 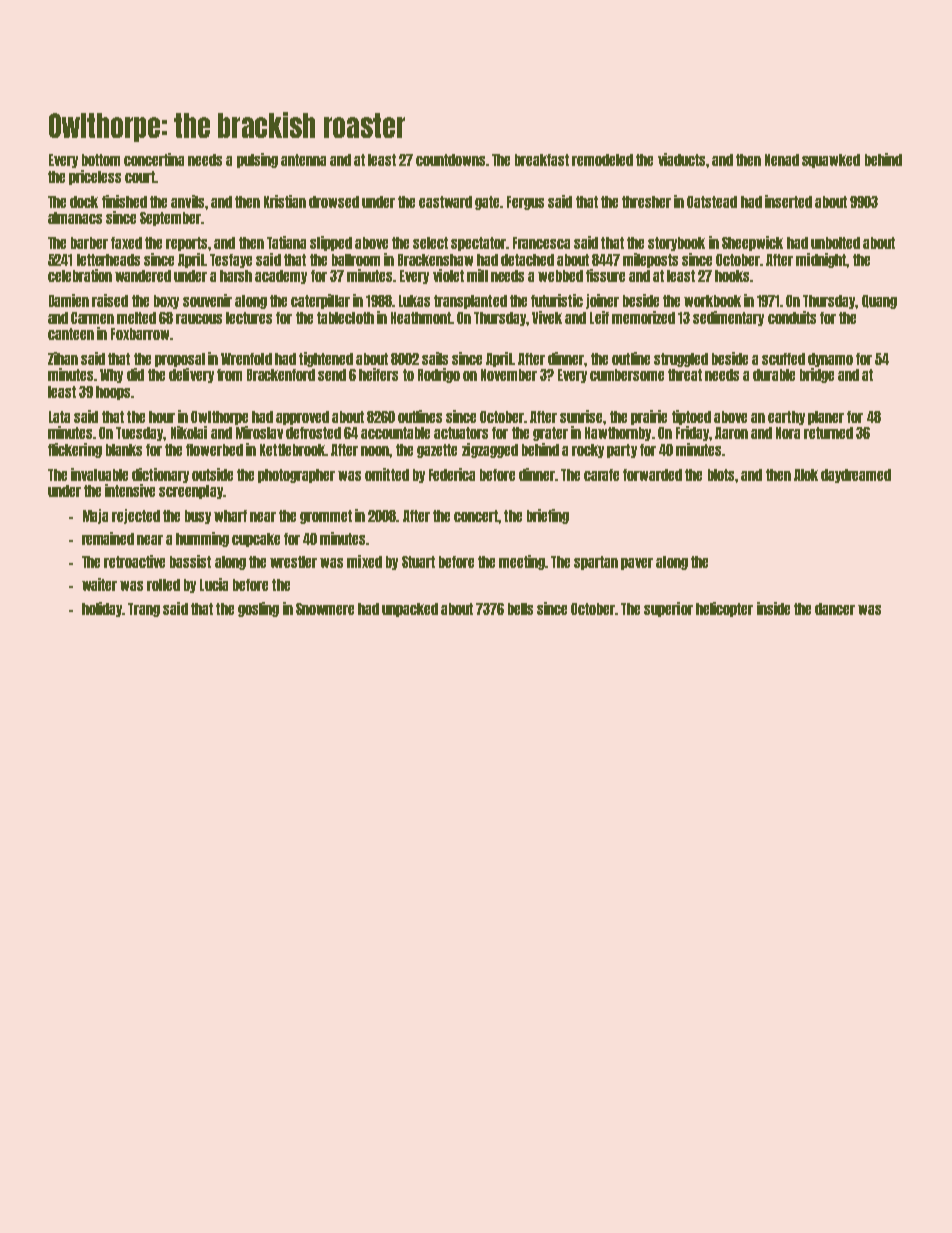 What do you see at coordinates (59, 417) in the screenshot?
I see `Lata` at bounding box center [59, 417].
